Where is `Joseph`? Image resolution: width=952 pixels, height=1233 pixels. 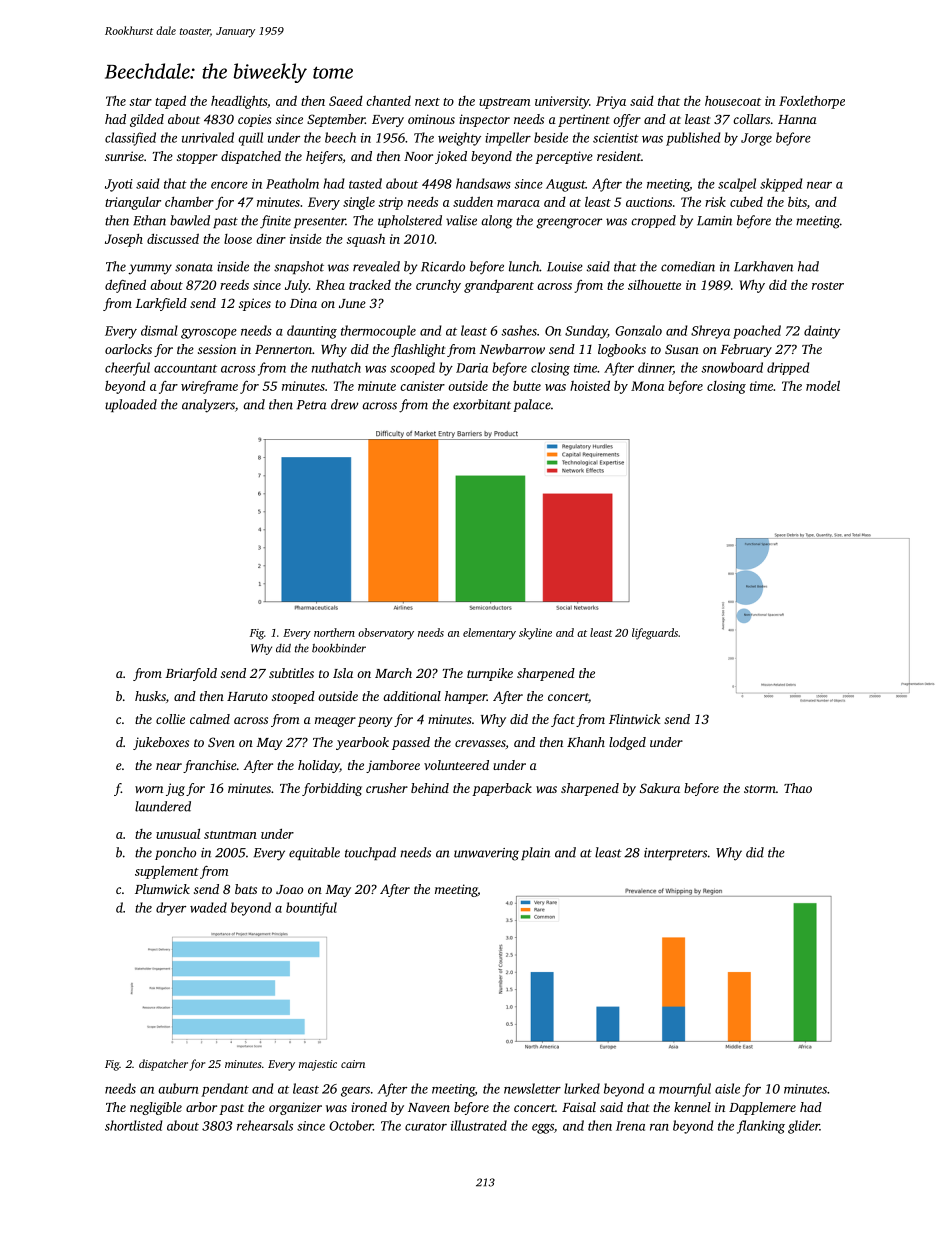 Joseph is located at coordinates (124, 240).
